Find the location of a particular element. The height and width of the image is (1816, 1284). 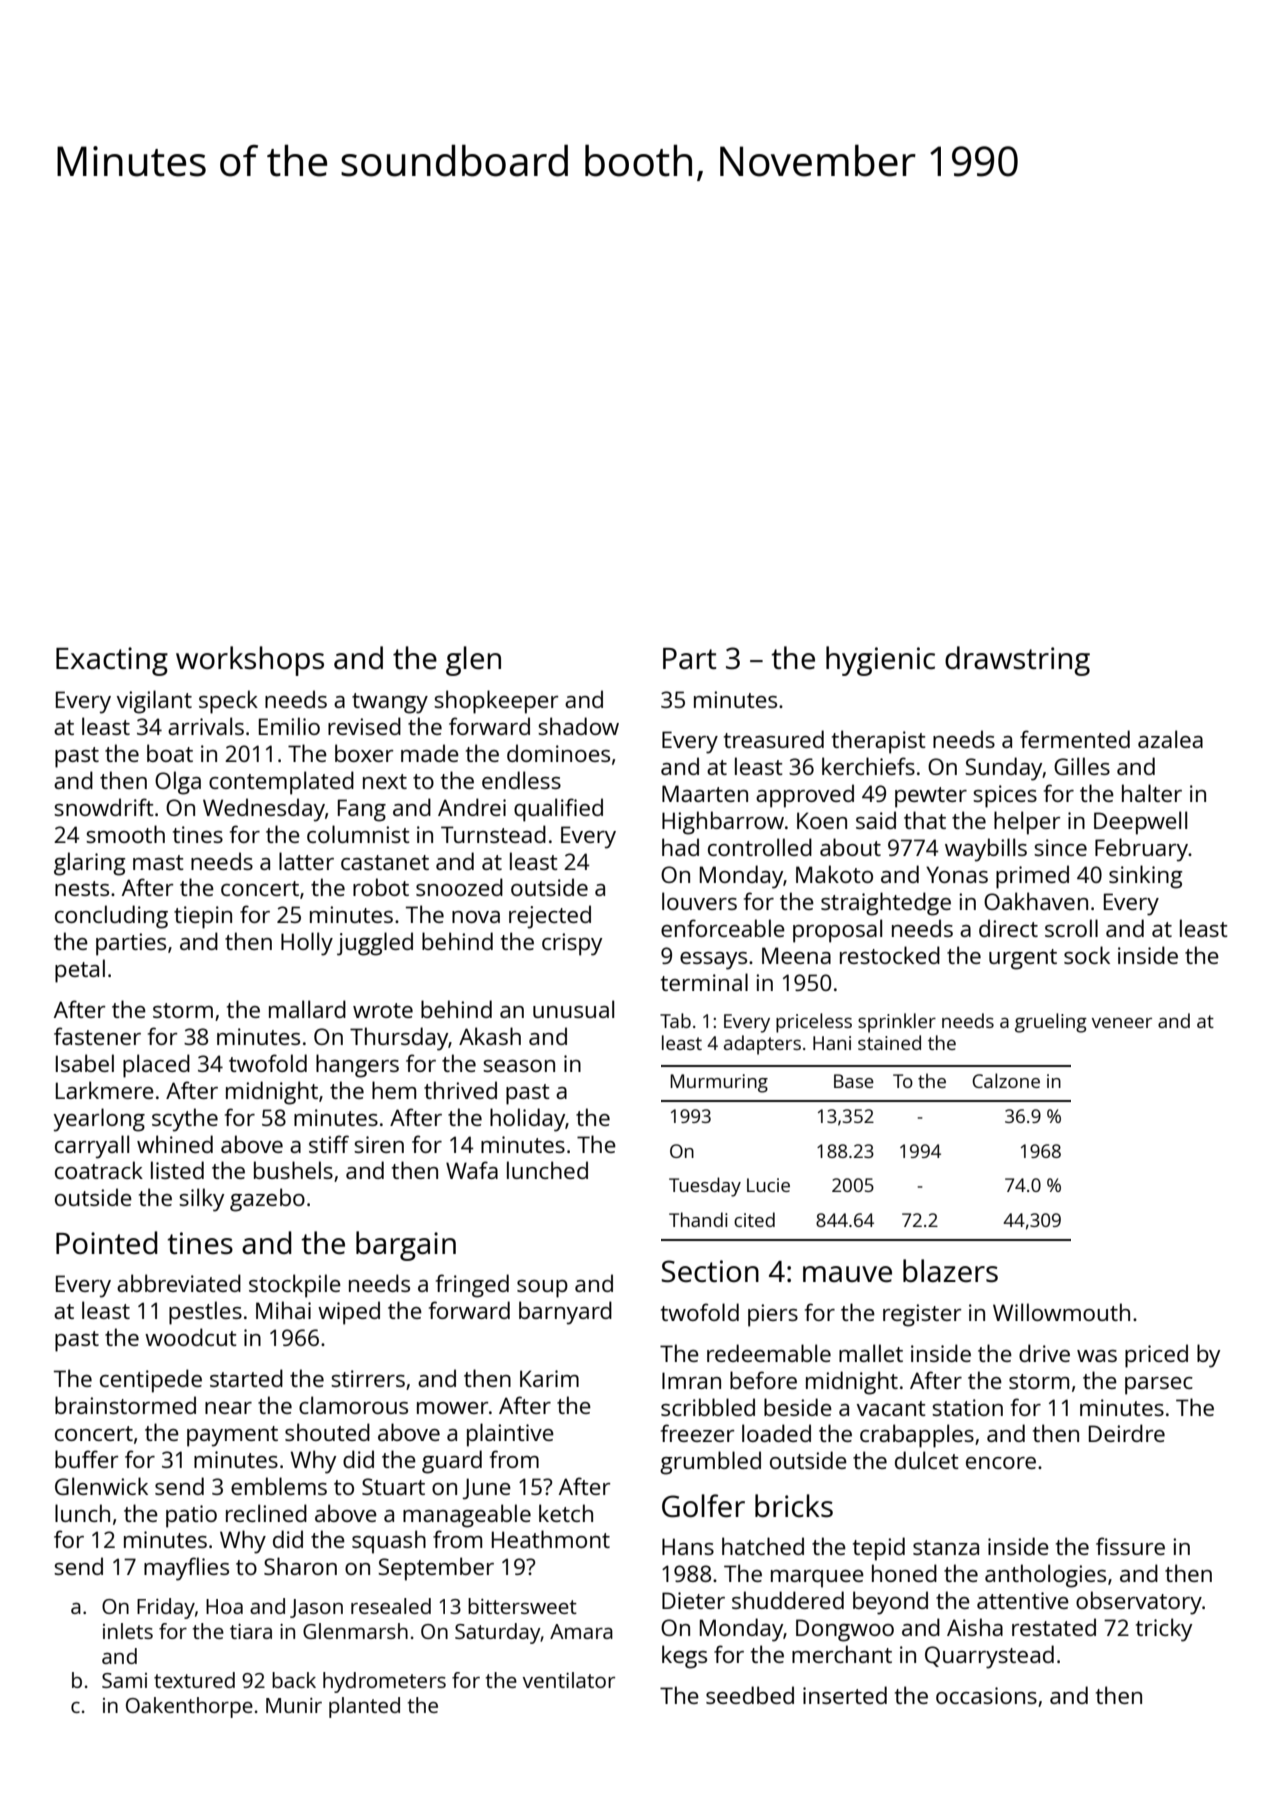

shadow is located at coordinates (578, 726).
